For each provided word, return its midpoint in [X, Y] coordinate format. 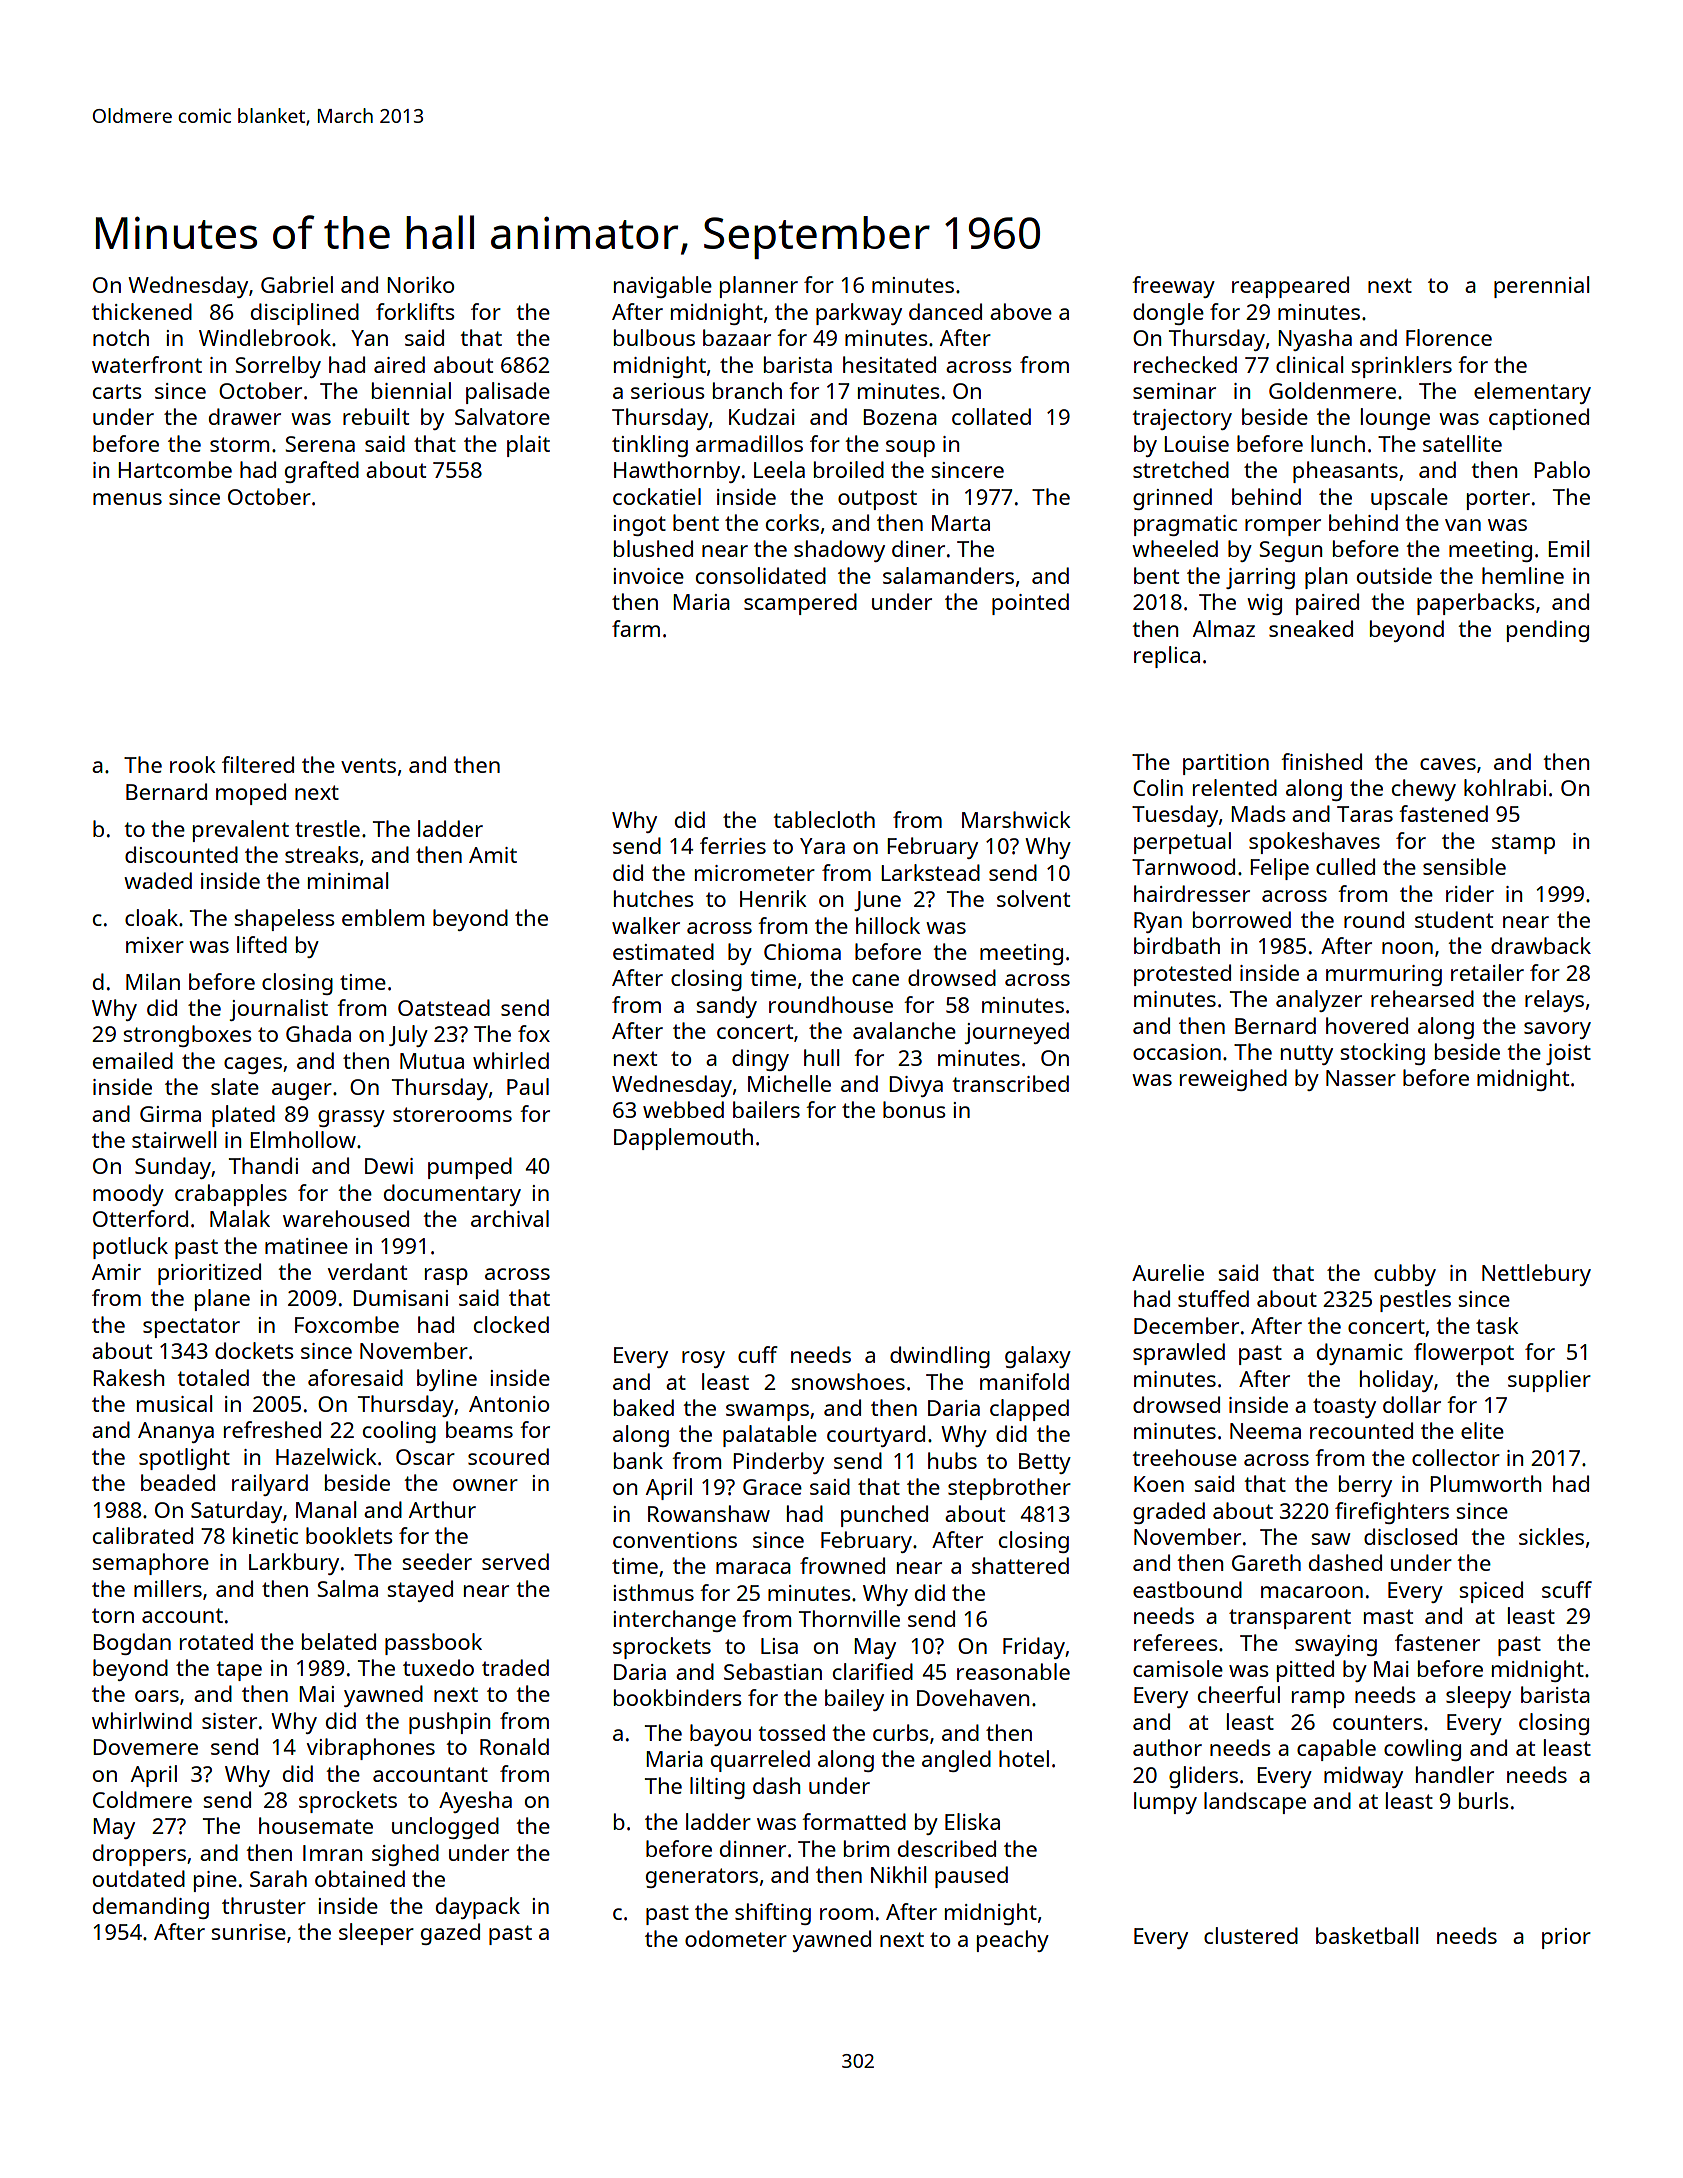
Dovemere [145, 1747]
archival [510, 1218]
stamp [1523, 844]
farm [636, 628]
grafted [322, 472]
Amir [116, 1272]
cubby [1405, 1275]
